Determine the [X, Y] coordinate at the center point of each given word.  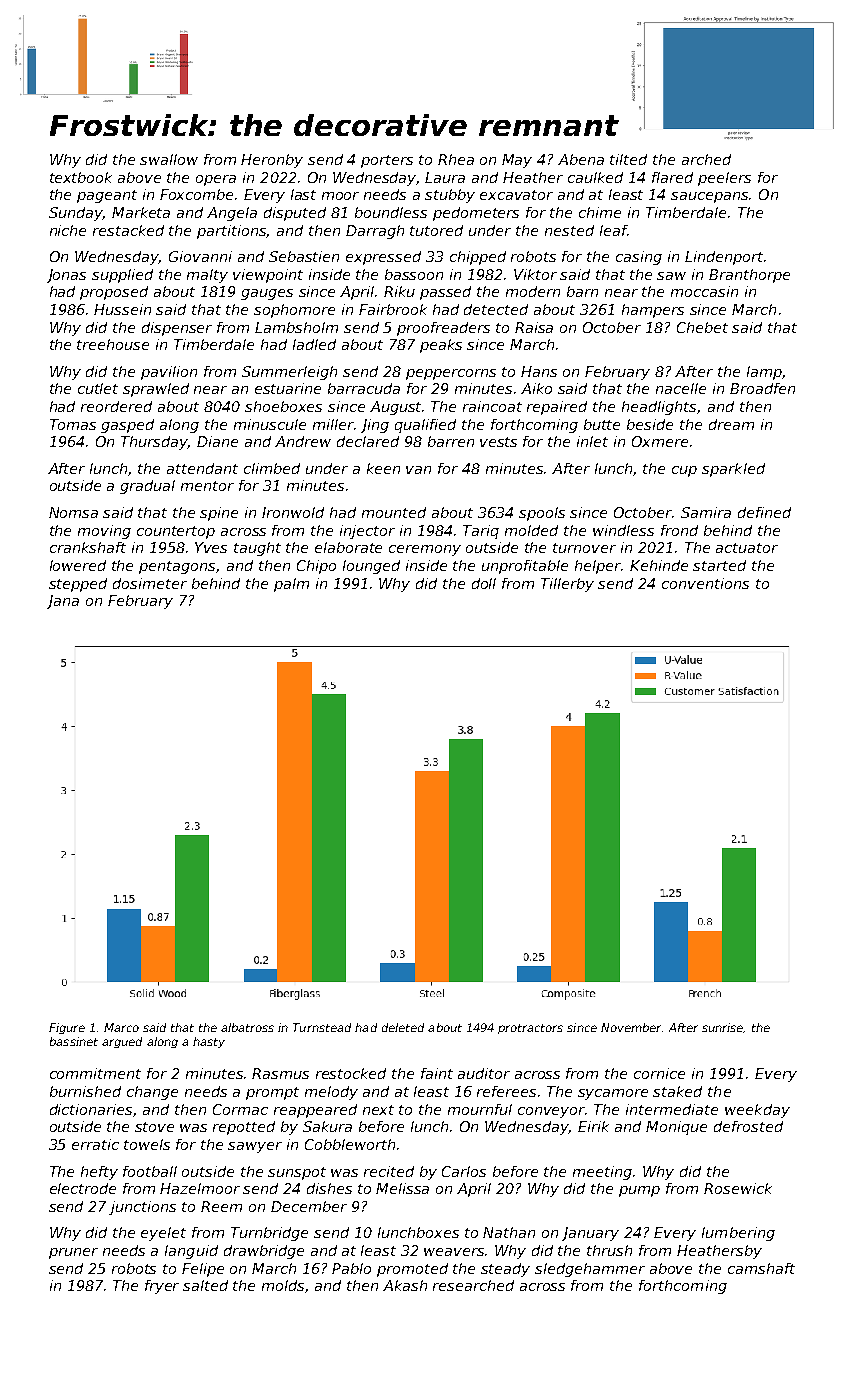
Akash [405, 1285]
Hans [539, 371]
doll [484, 583]
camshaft [761, 1268]
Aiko [536, 388]
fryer [162, 1287]
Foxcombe [196, 194]
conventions [705, 583]
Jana [63, 602]
